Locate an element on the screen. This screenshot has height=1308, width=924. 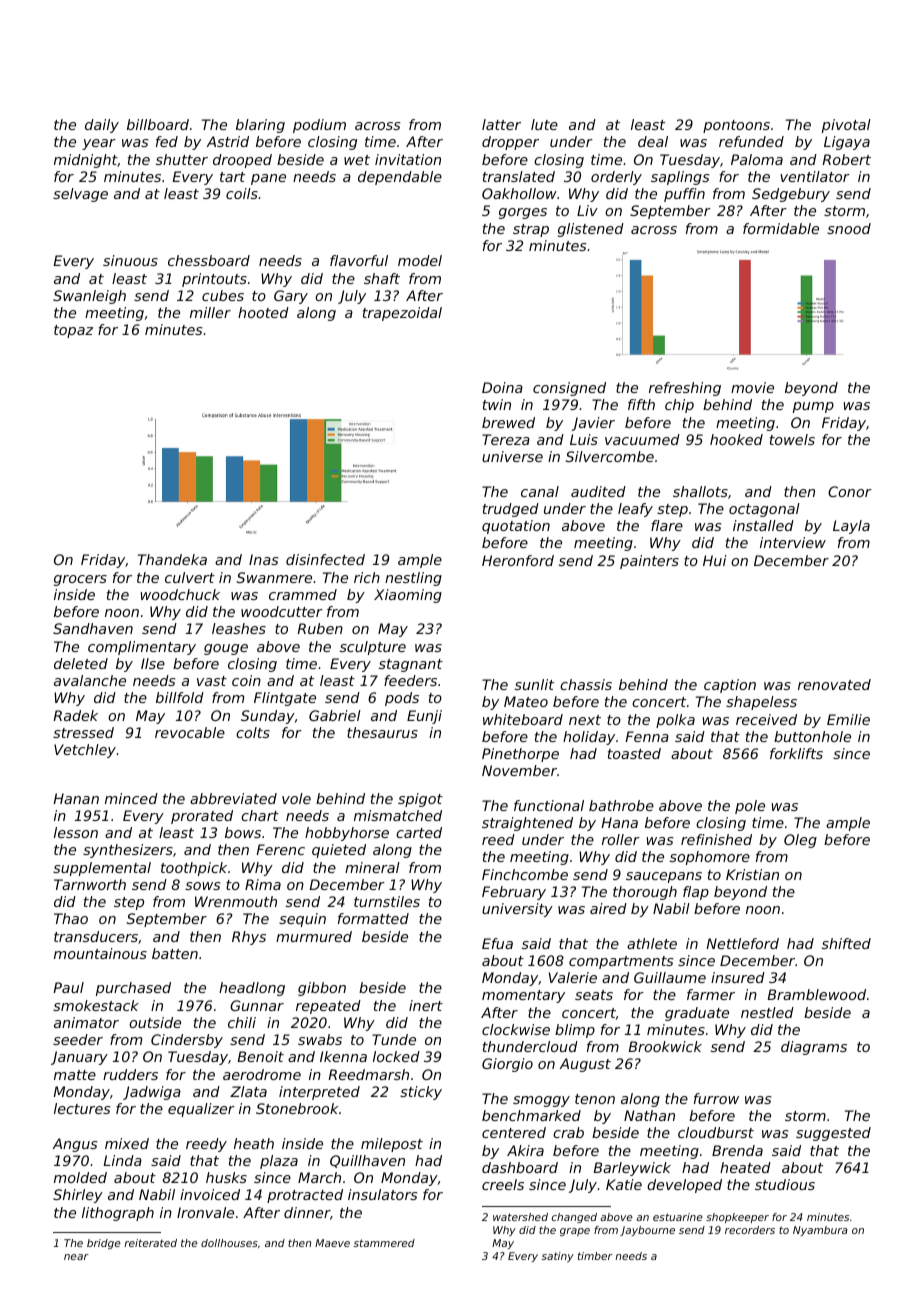
nestling is located at coordinates (413, 579).
